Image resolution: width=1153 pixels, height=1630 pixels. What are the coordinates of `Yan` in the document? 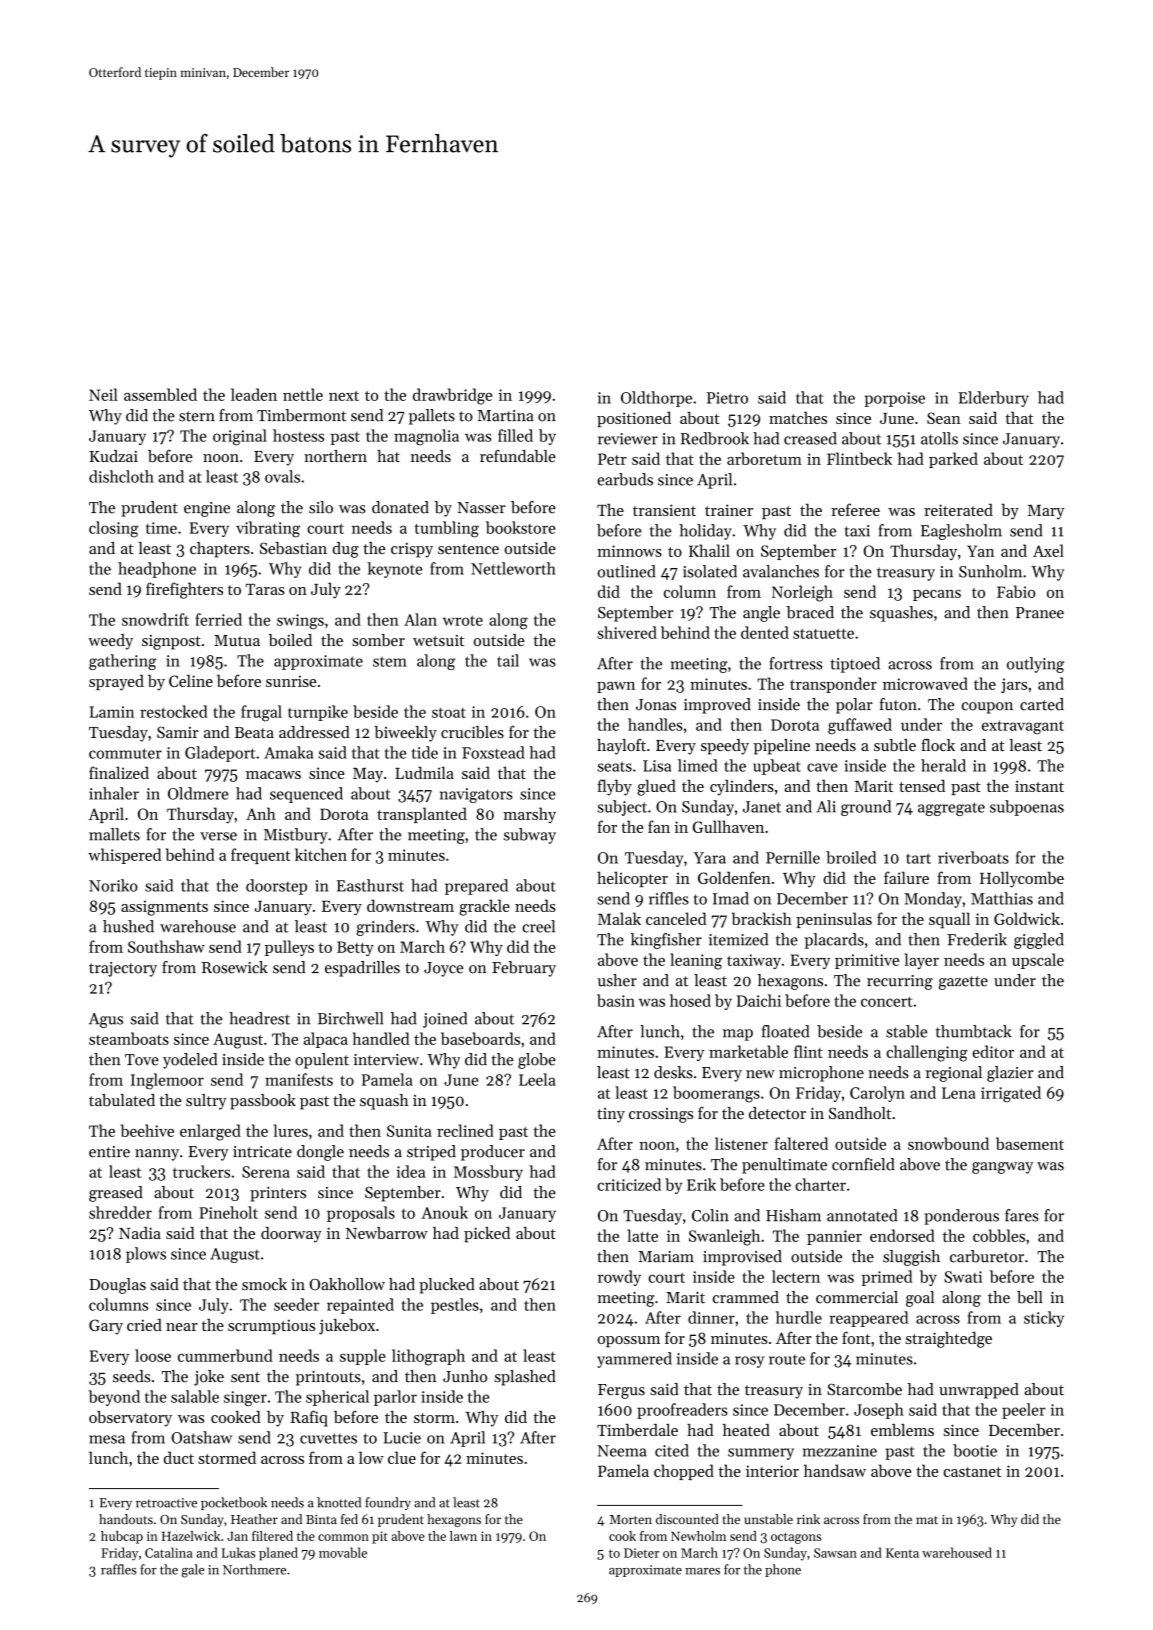 It's located at (981, 551).
